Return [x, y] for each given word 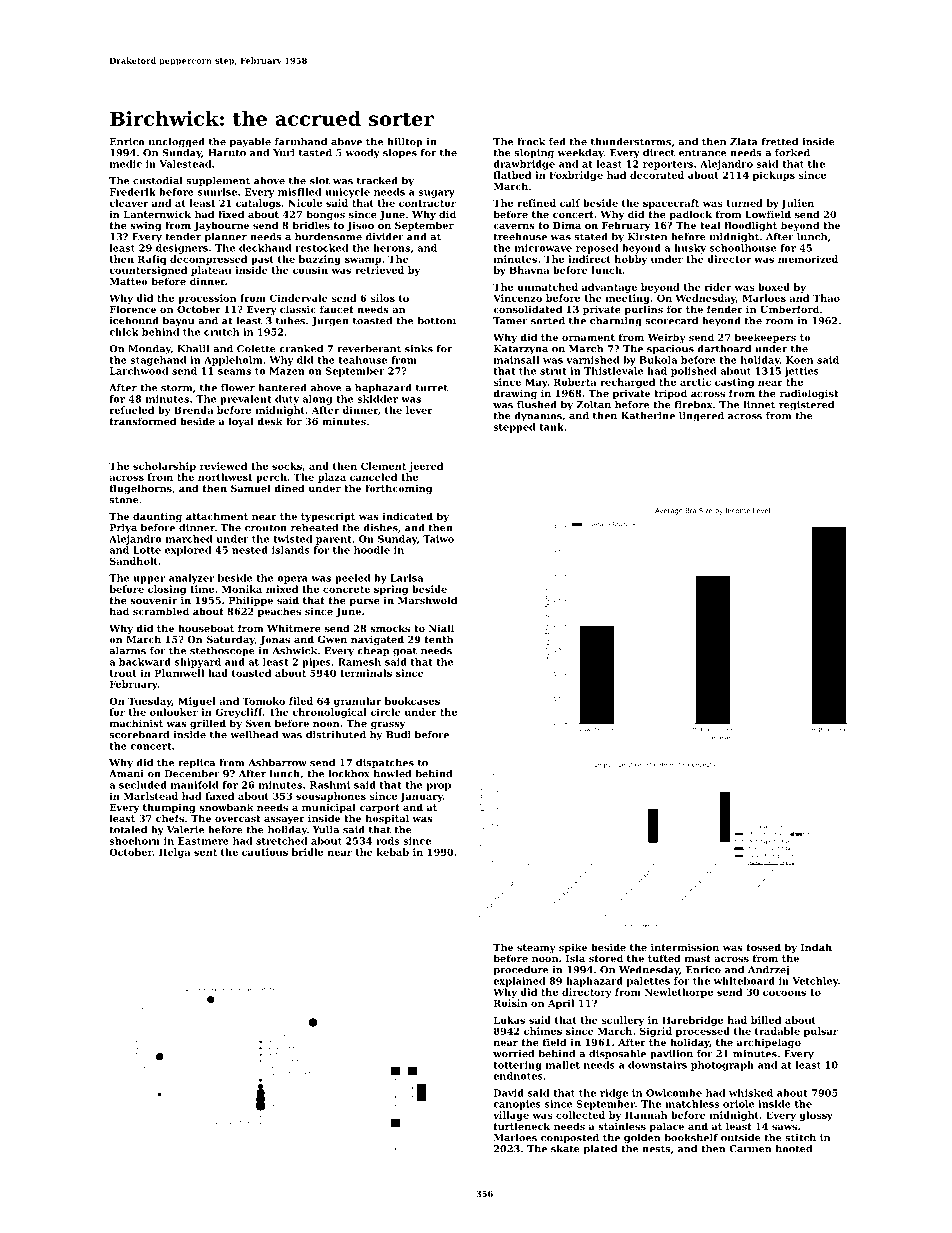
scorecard [671, 321]
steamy [536, 948]
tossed [763, 947]
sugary [436, 194]
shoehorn [134, 841]
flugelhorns [141, 489]
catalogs [258, 204]
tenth [438, 639]
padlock [690, 215]
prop [438, 787]
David [509, 1093]
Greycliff [239, 713]
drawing [515, 394]
